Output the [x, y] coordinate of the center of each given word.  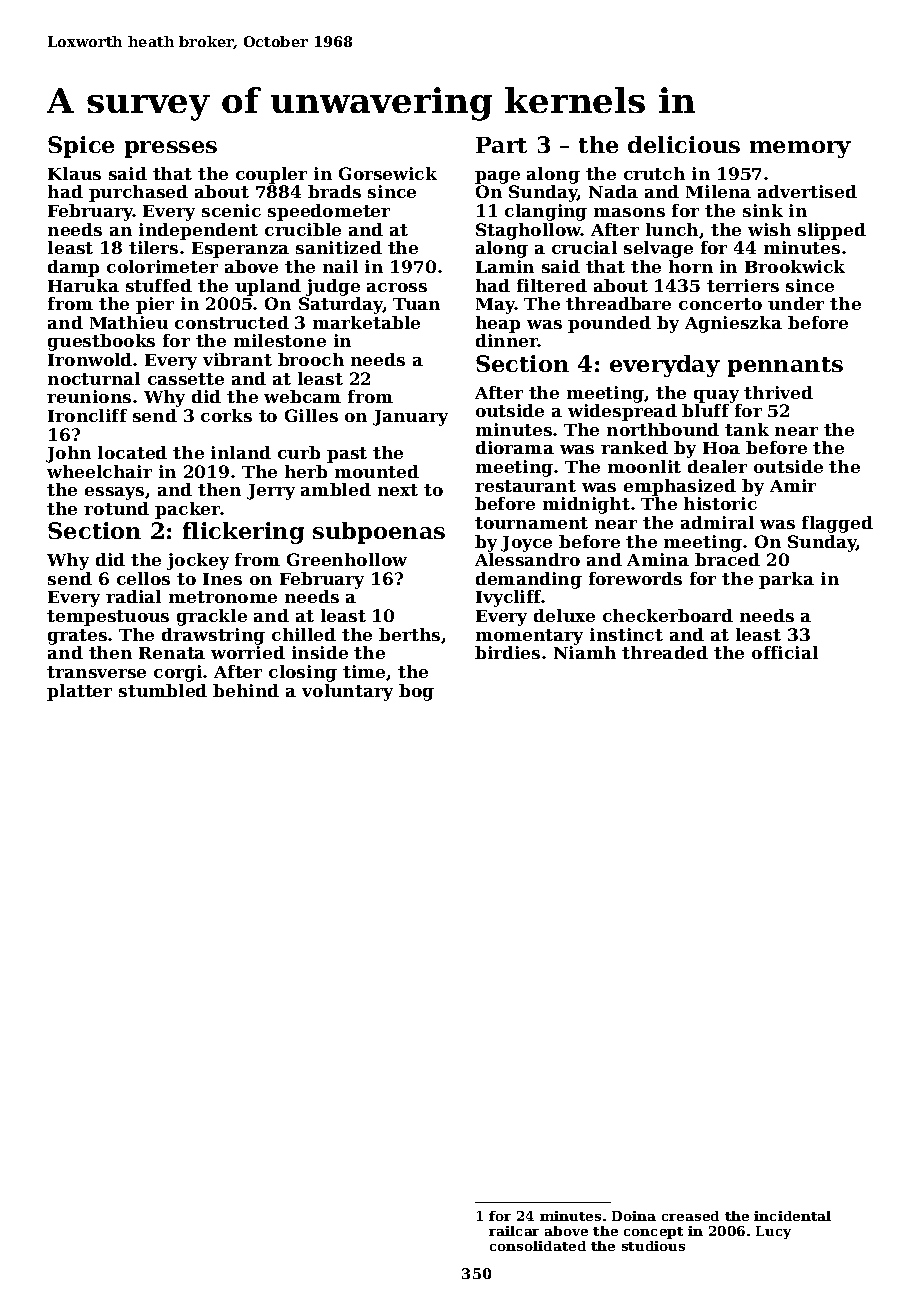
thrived [778, 392]
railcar [514, 1231]
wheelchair [99, 471]
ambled [336, 489]
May [495, 306]
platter [79, 692]
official [785, 652]
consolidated [538, 1246]
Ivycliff [509, 598]
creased [690, 1216]
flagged [837, 524]
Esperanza [240, 250]
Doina [634, 1216]
